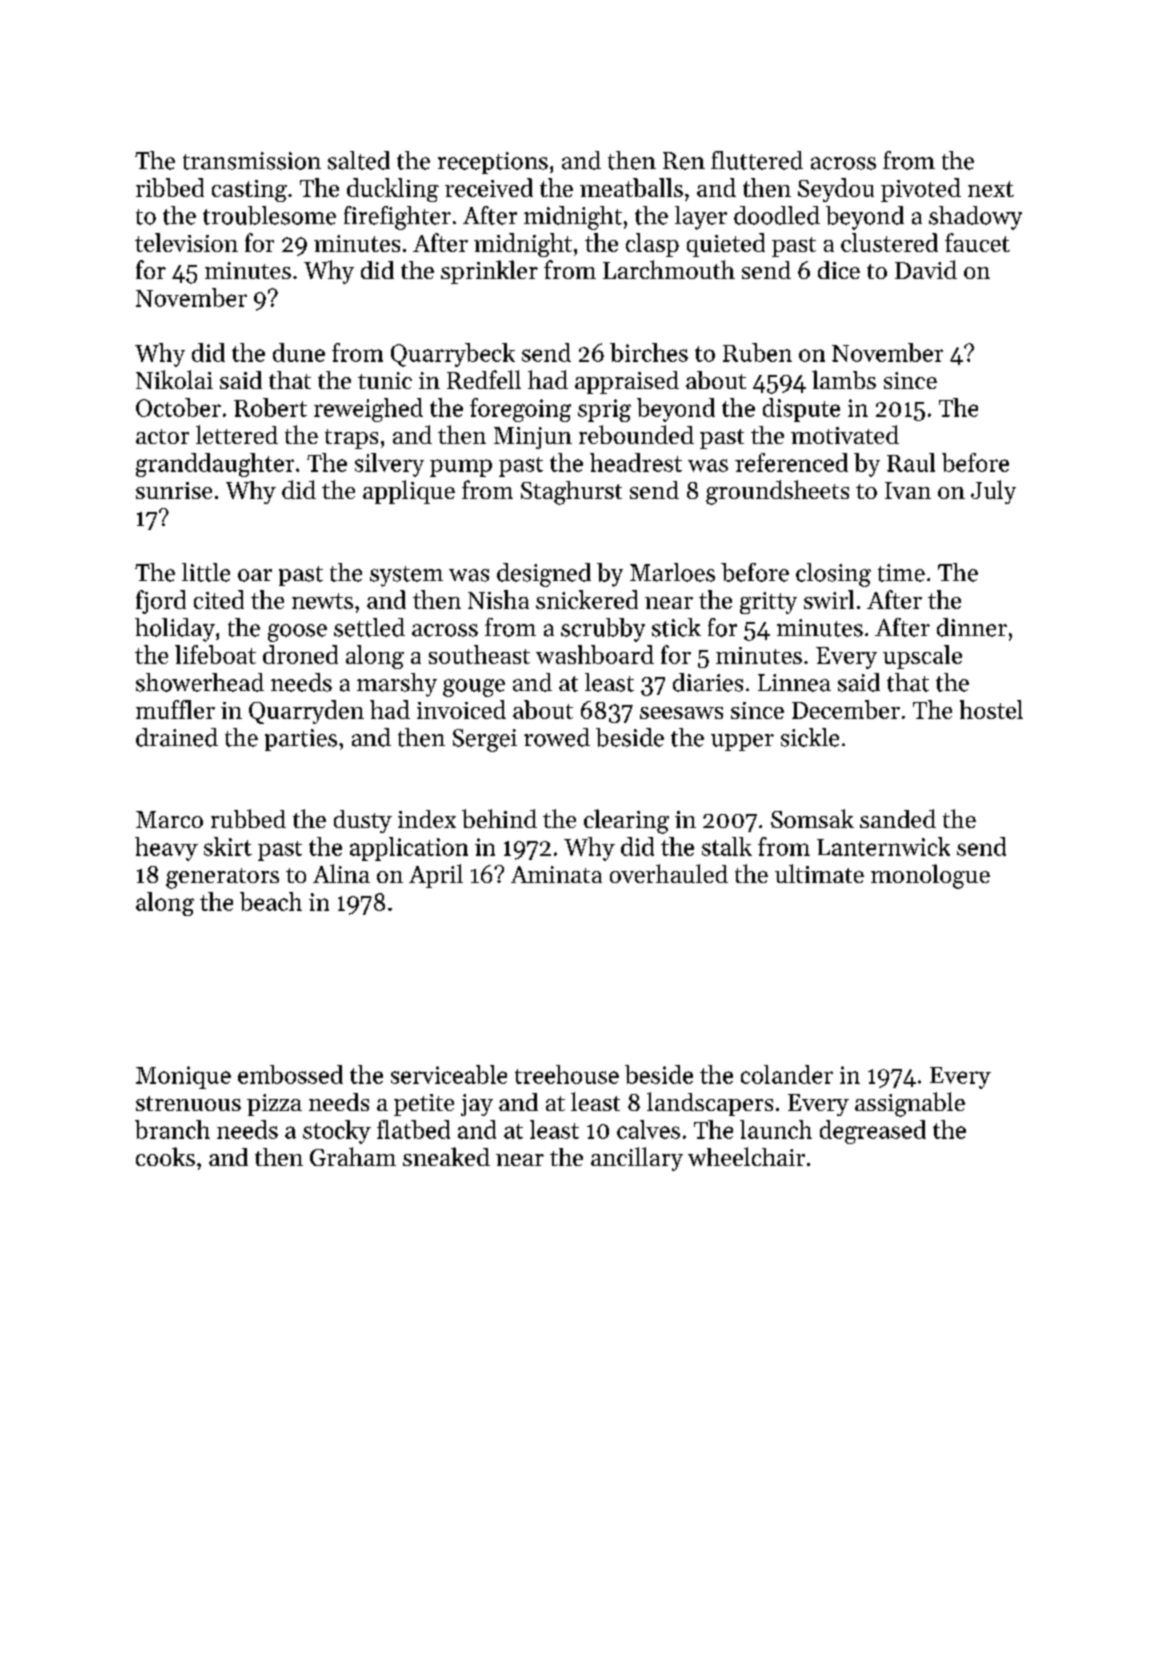 The height and width of the image is (1654, 1165). I want to click on receptions, so click(493, 163).
